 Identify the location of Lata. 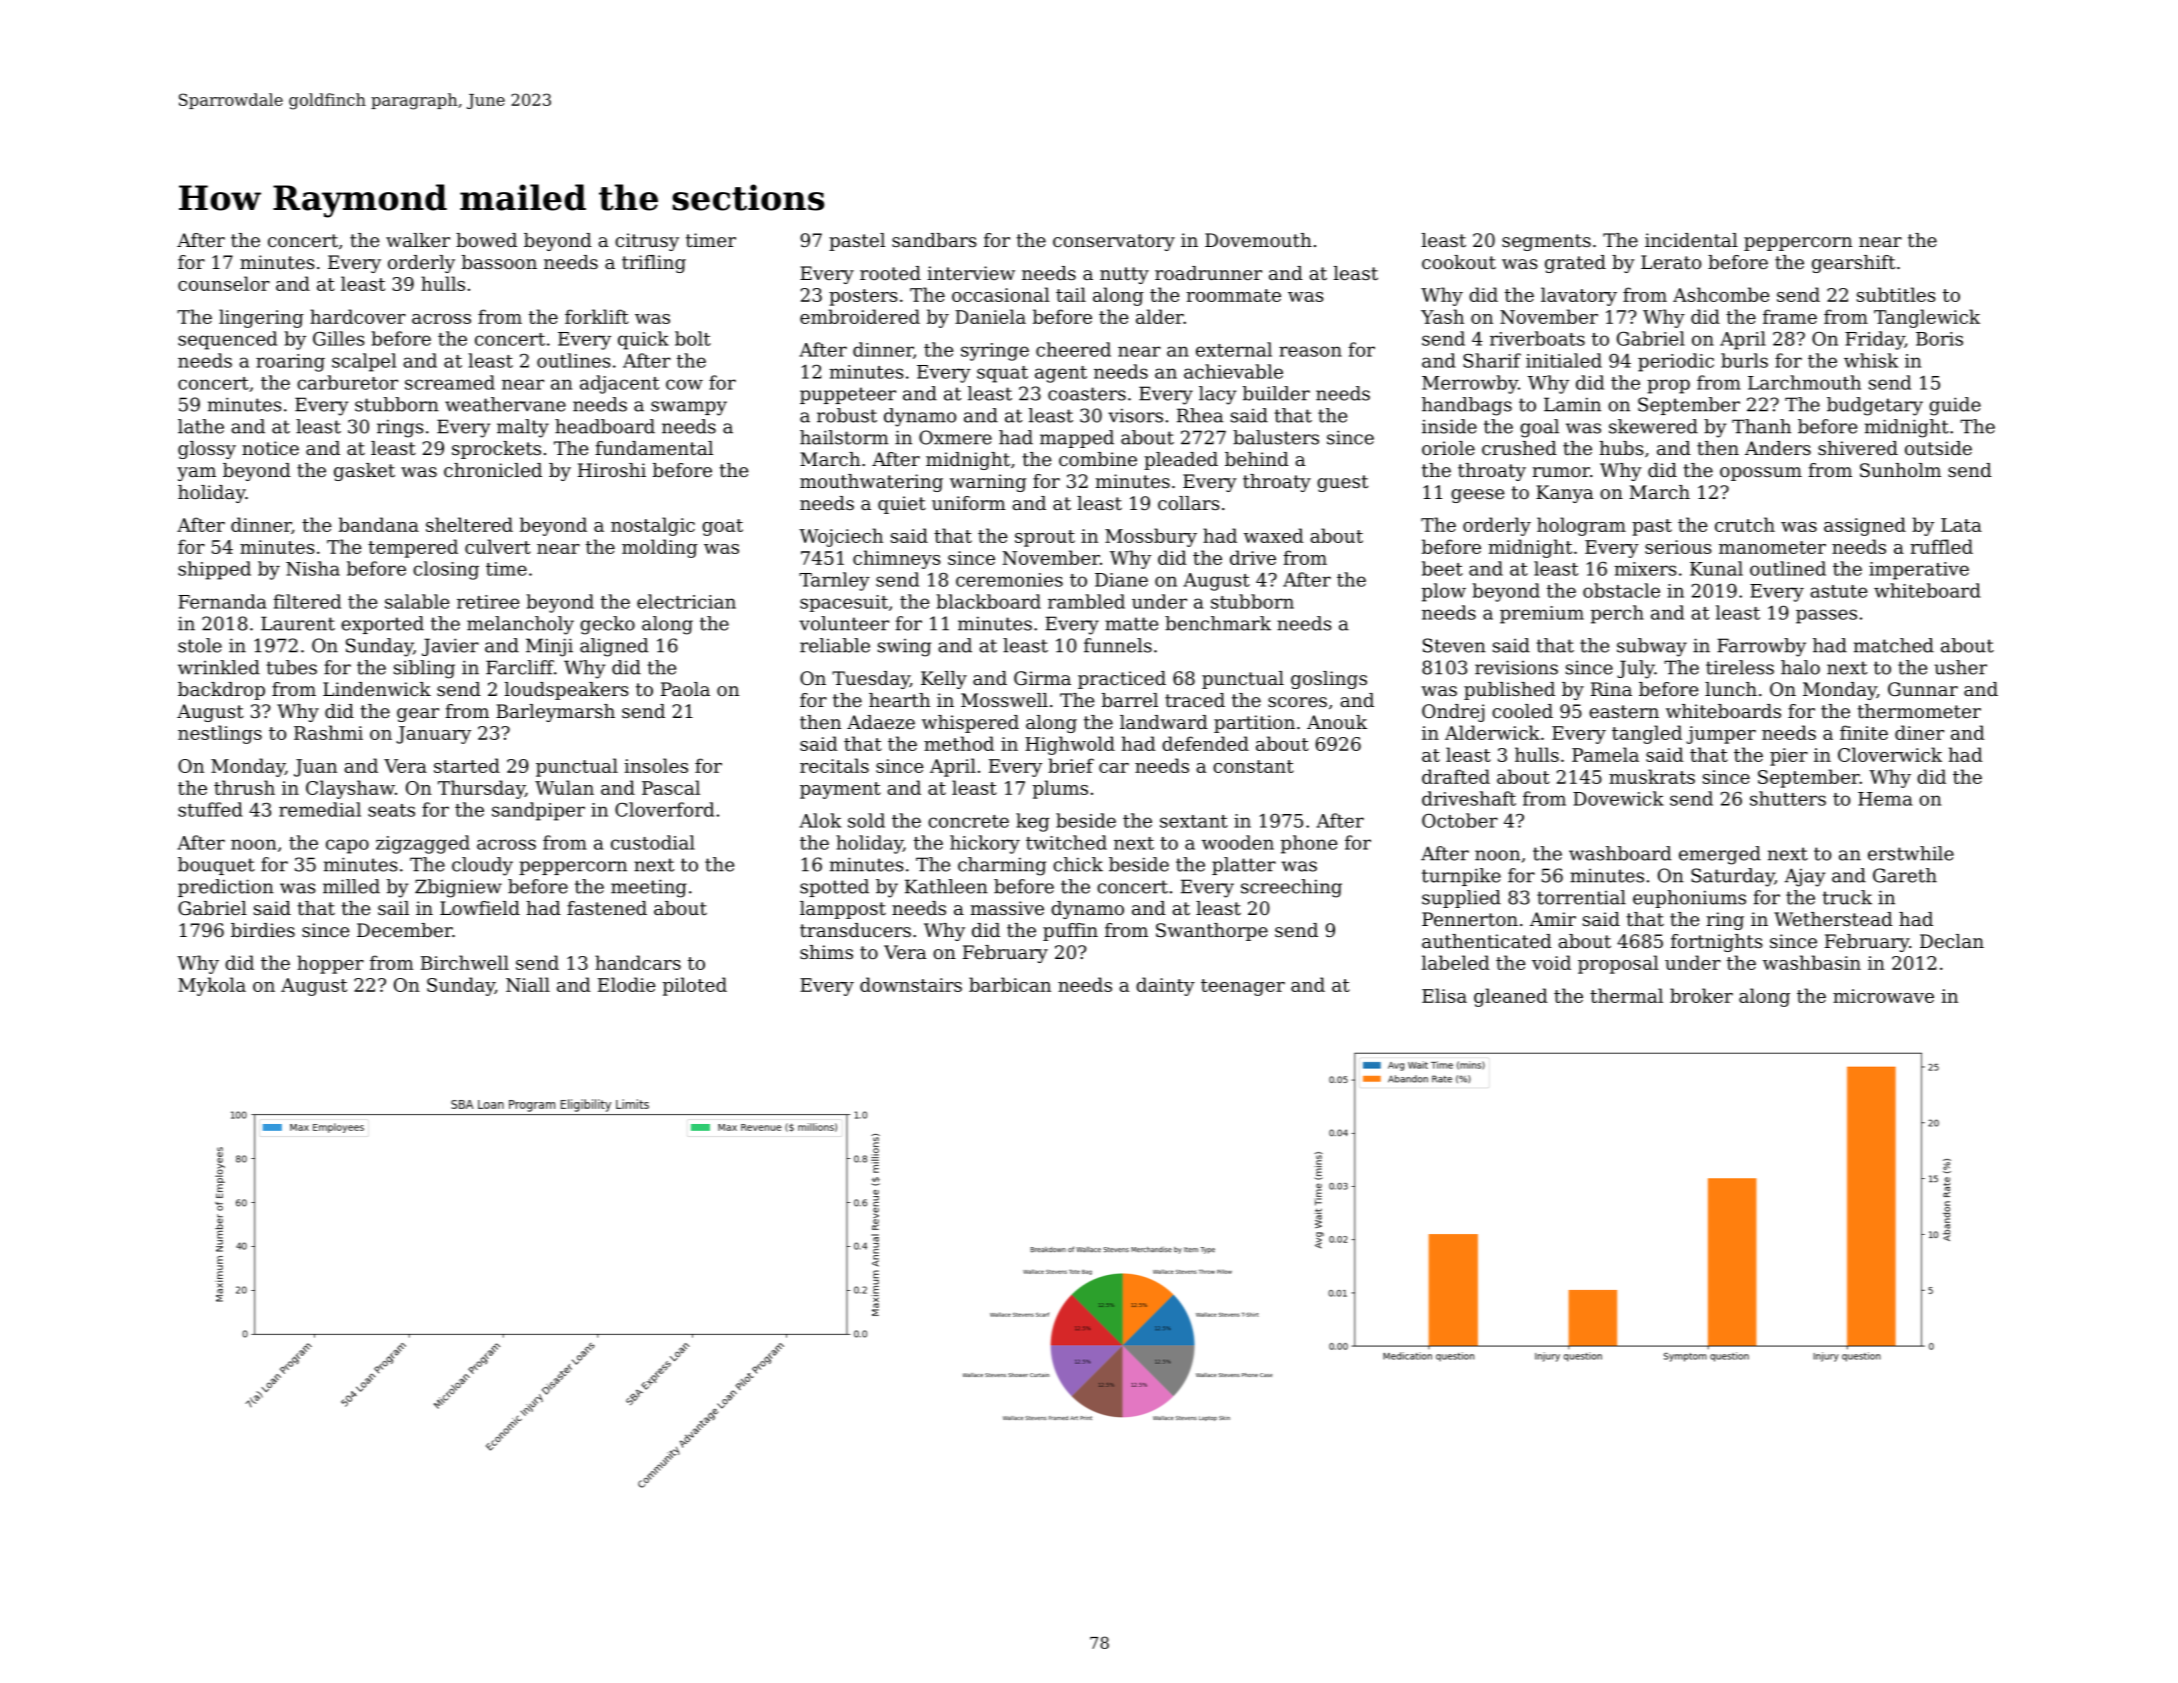
(1961, 525).
